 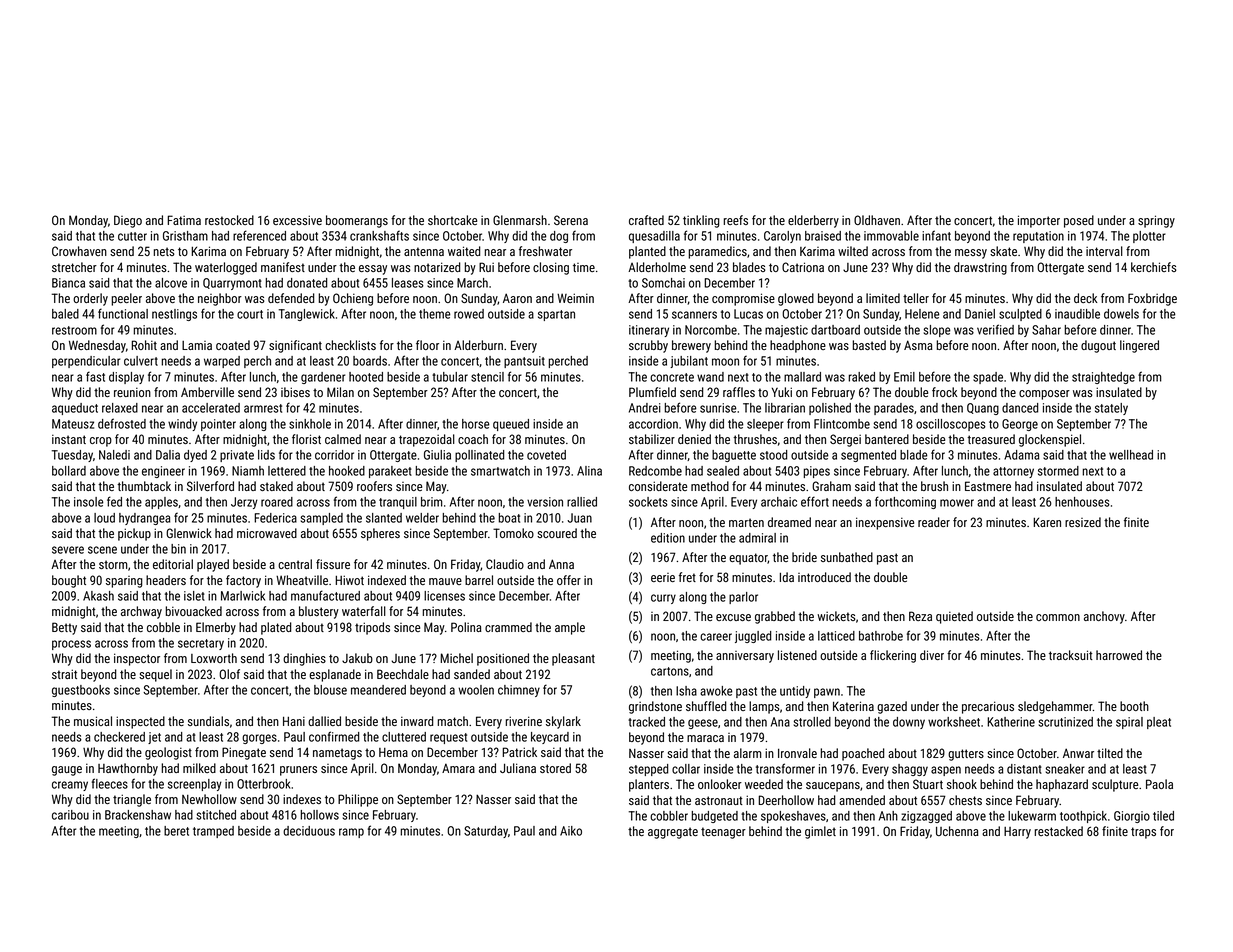 I want to click on crafted, so click(x=646, y=220).
